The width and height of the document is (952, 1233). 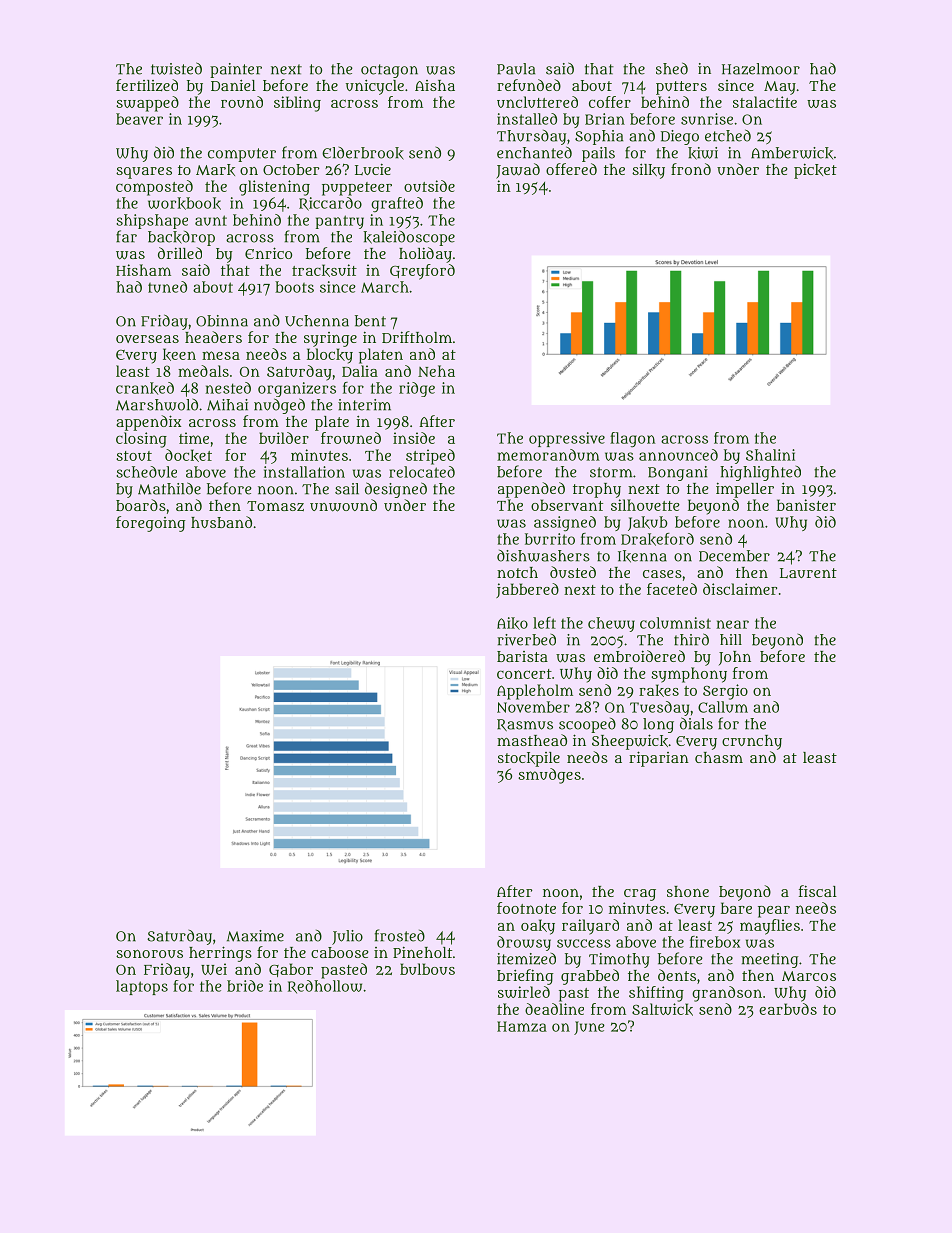 What do you see at coordinates (142, 987) in the document?
I see `laptops` at bounding box center [142, 987].
